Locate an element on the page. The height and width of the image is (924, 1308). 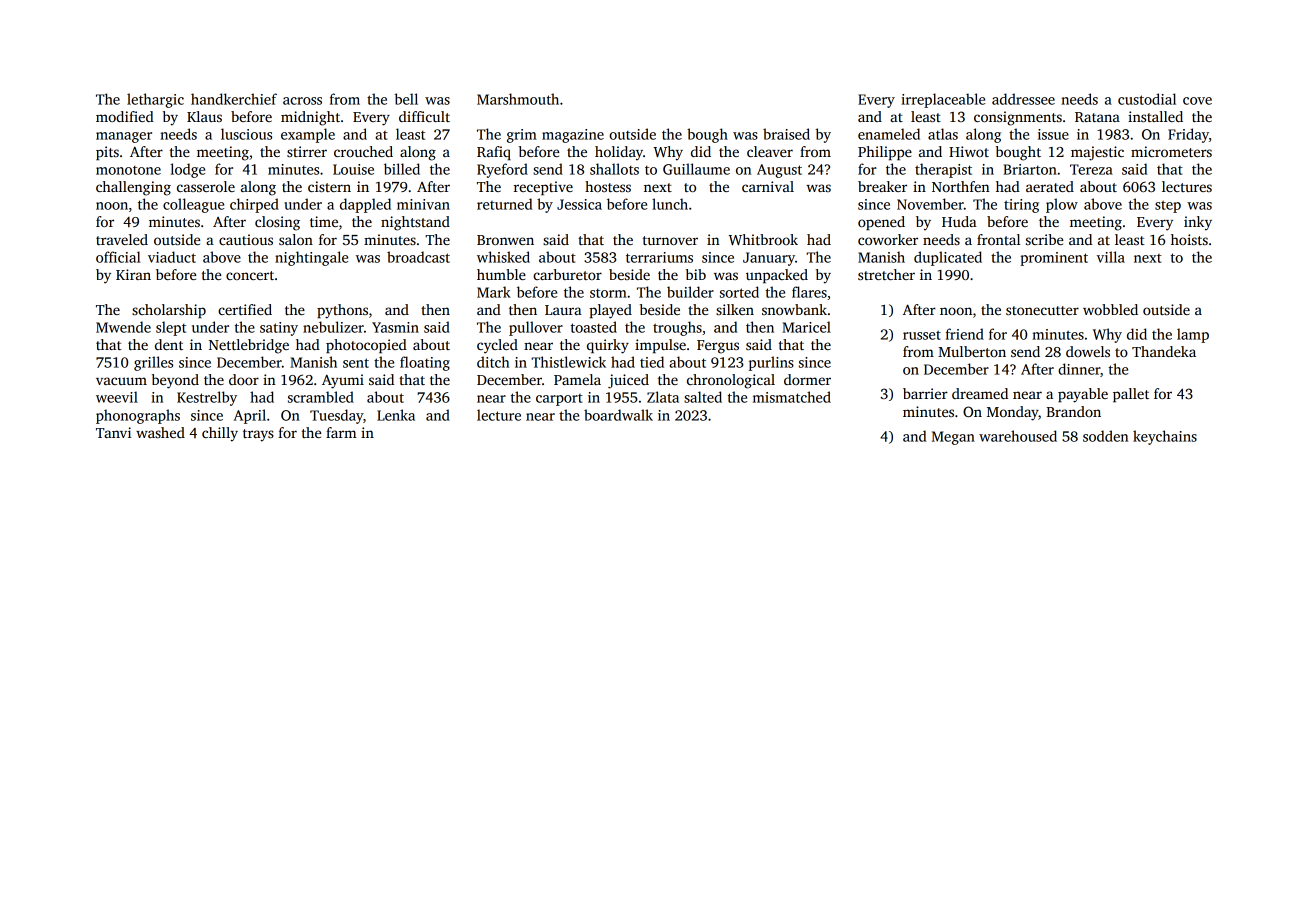
official is located at coordinates (118, 257).
